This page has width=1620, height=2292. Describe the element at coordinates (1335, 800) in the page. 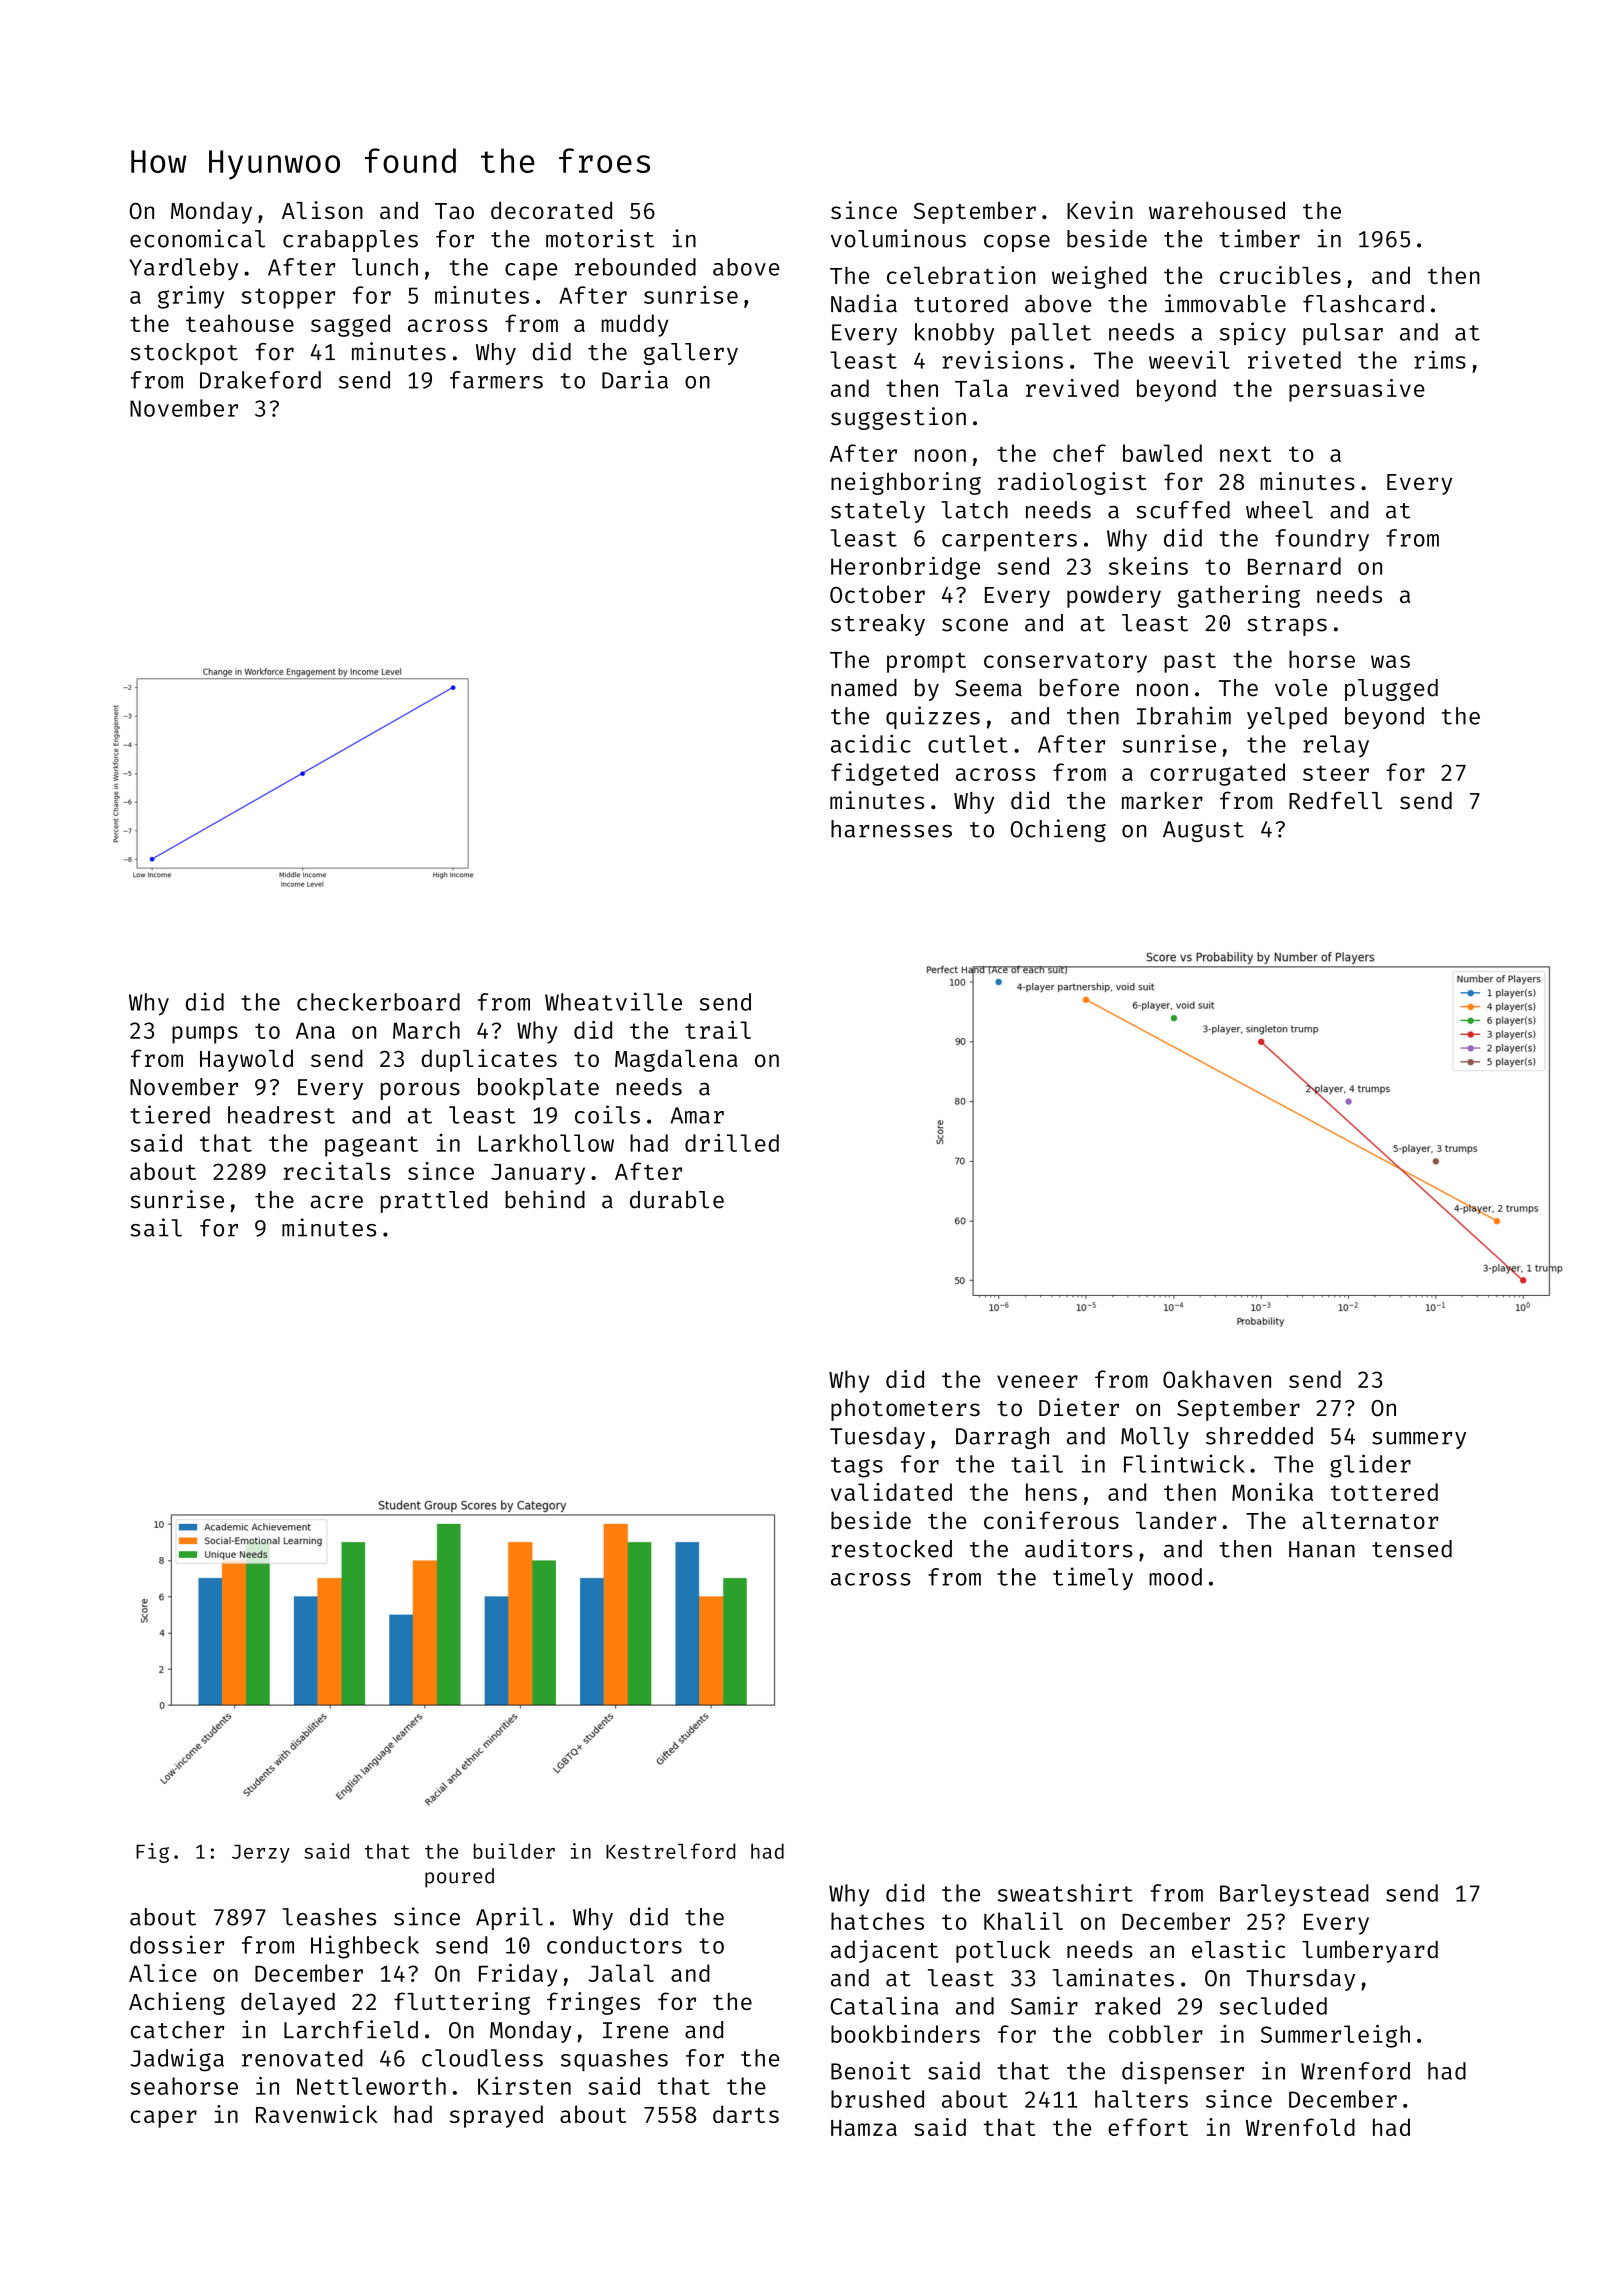

I see `Redfell` at that location.
